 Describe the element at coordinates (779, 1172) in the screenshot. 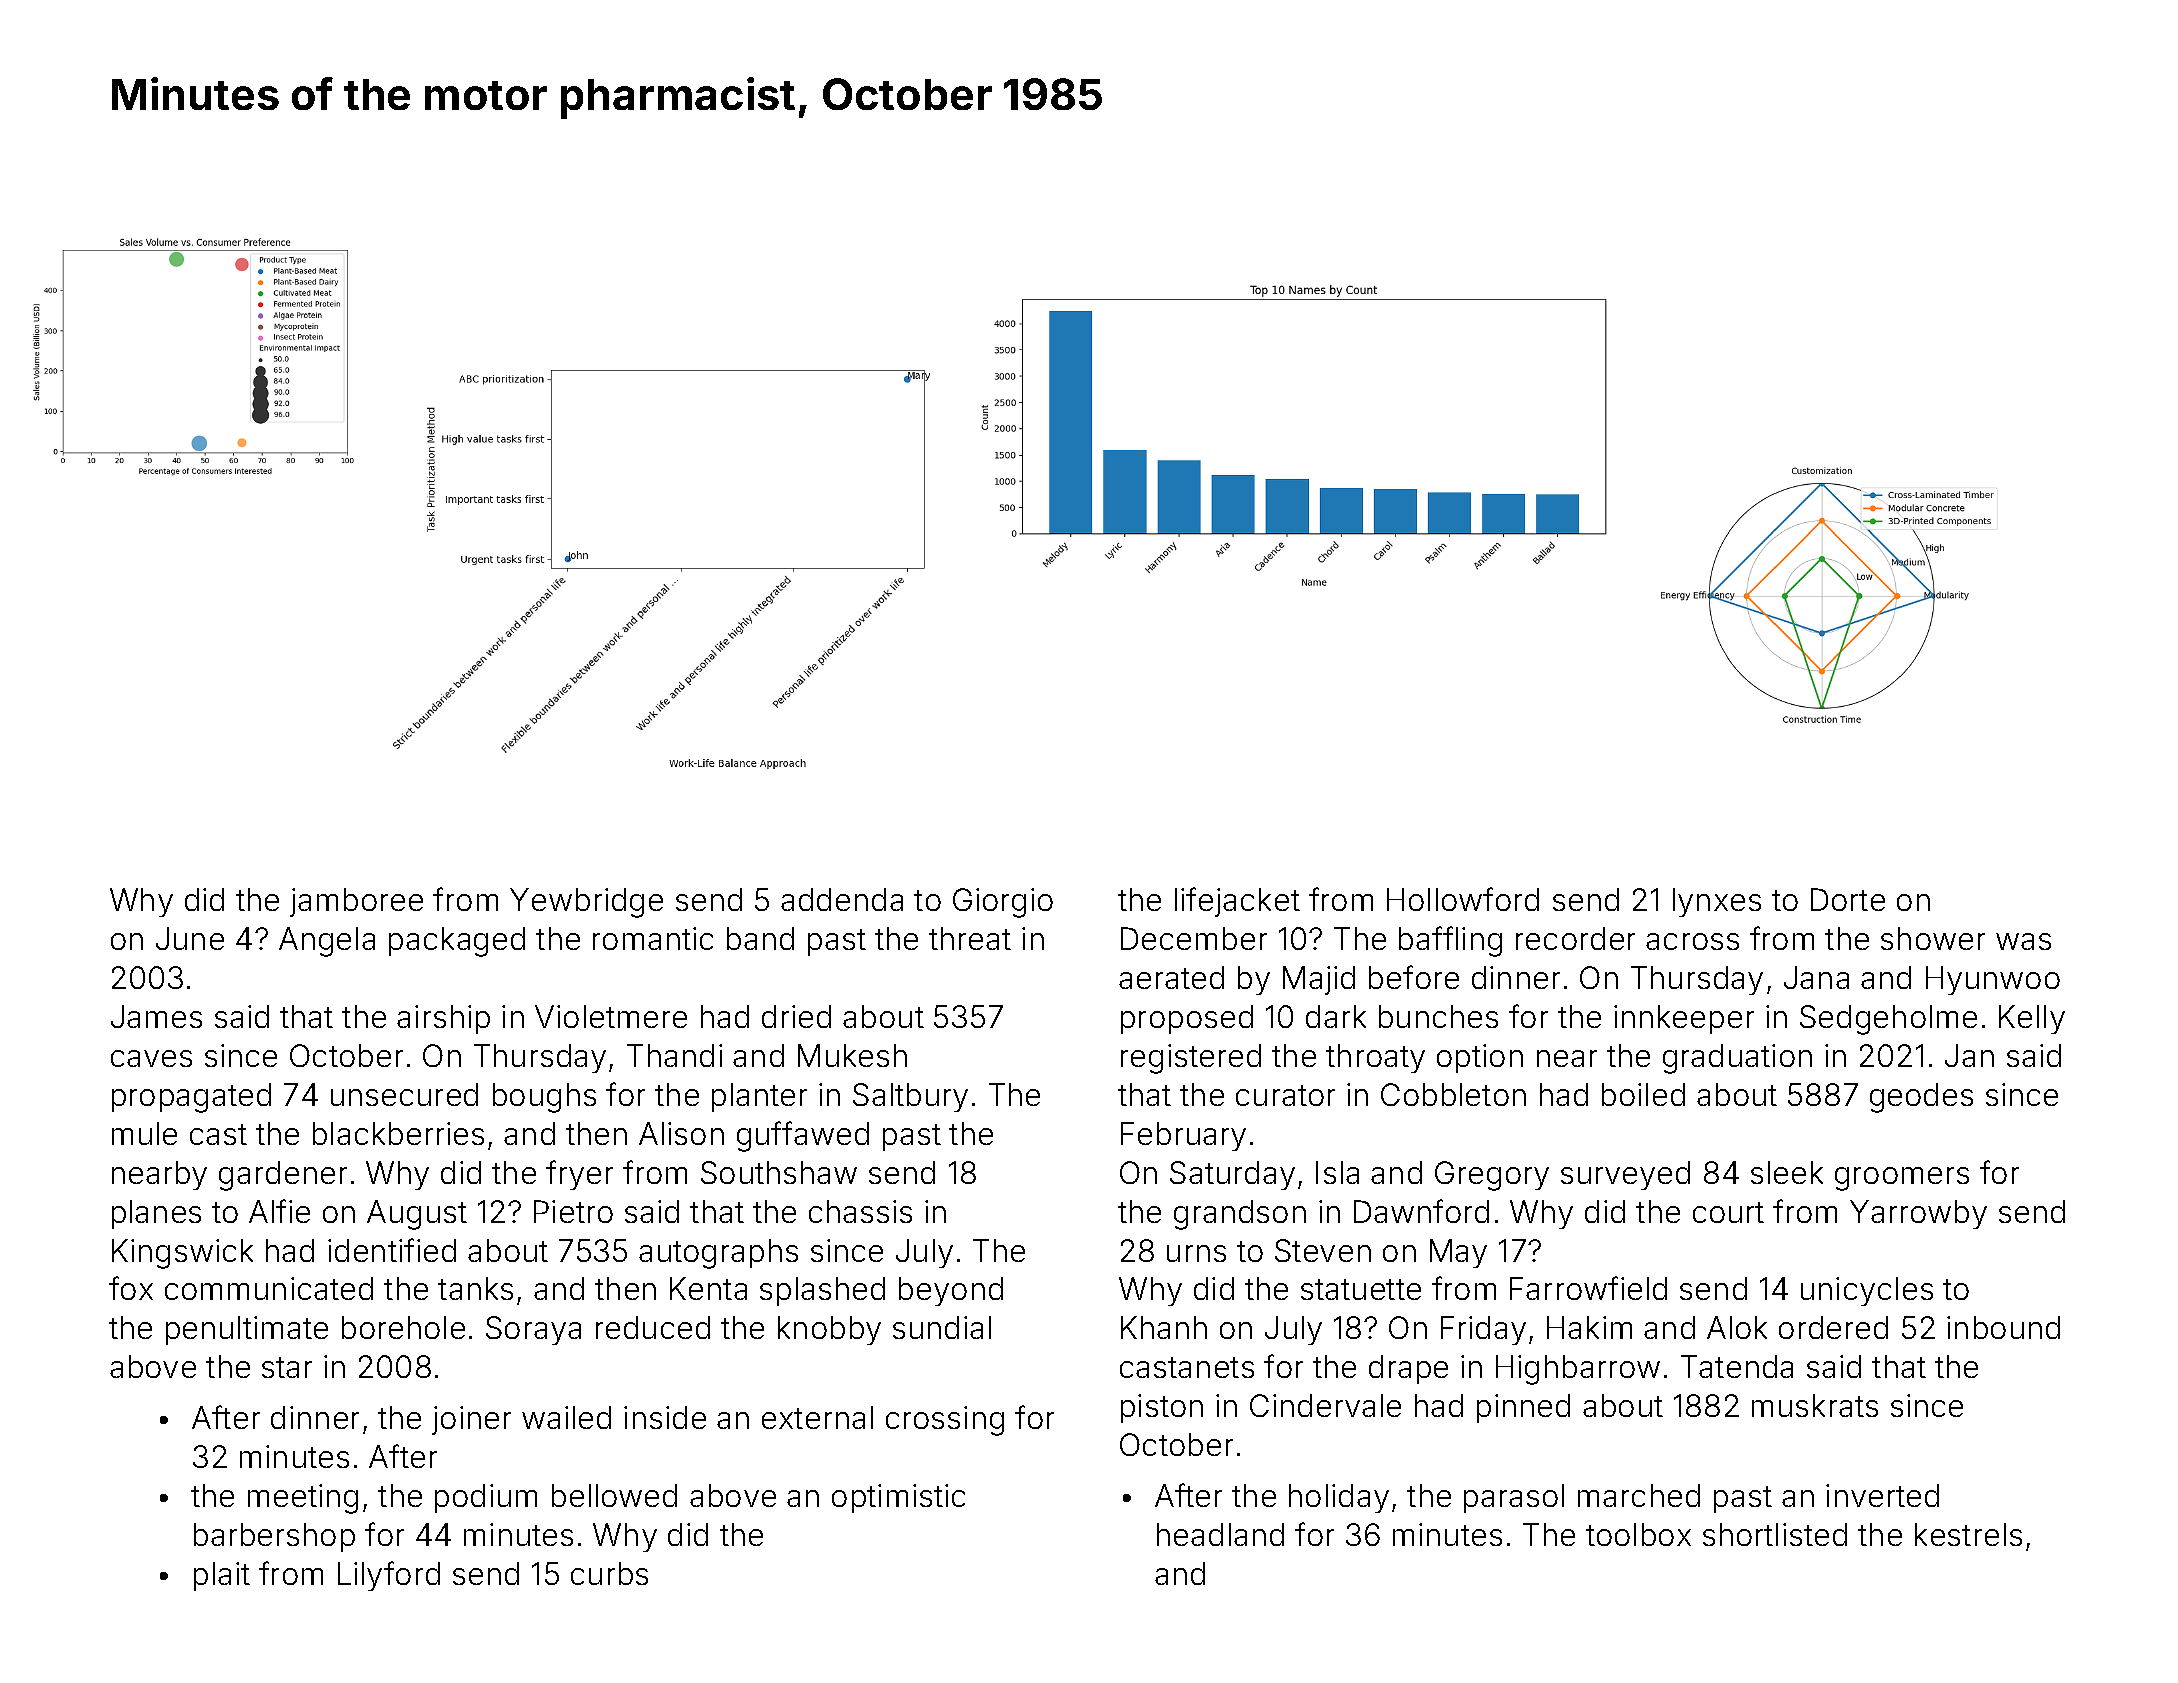

I see `Southshaw` at that location.
